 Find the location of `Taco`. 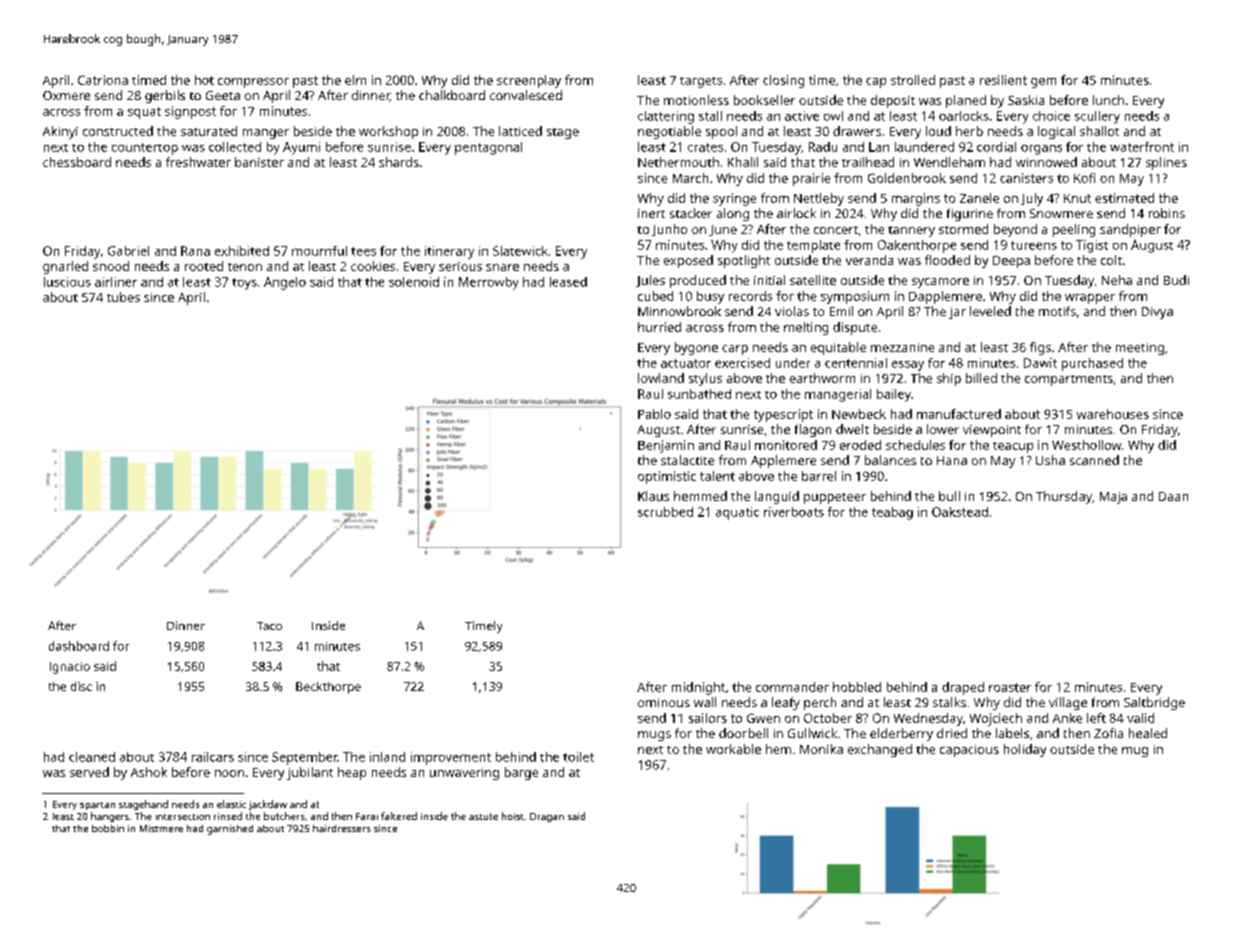

Taco is located at coordinates (269, 626).
